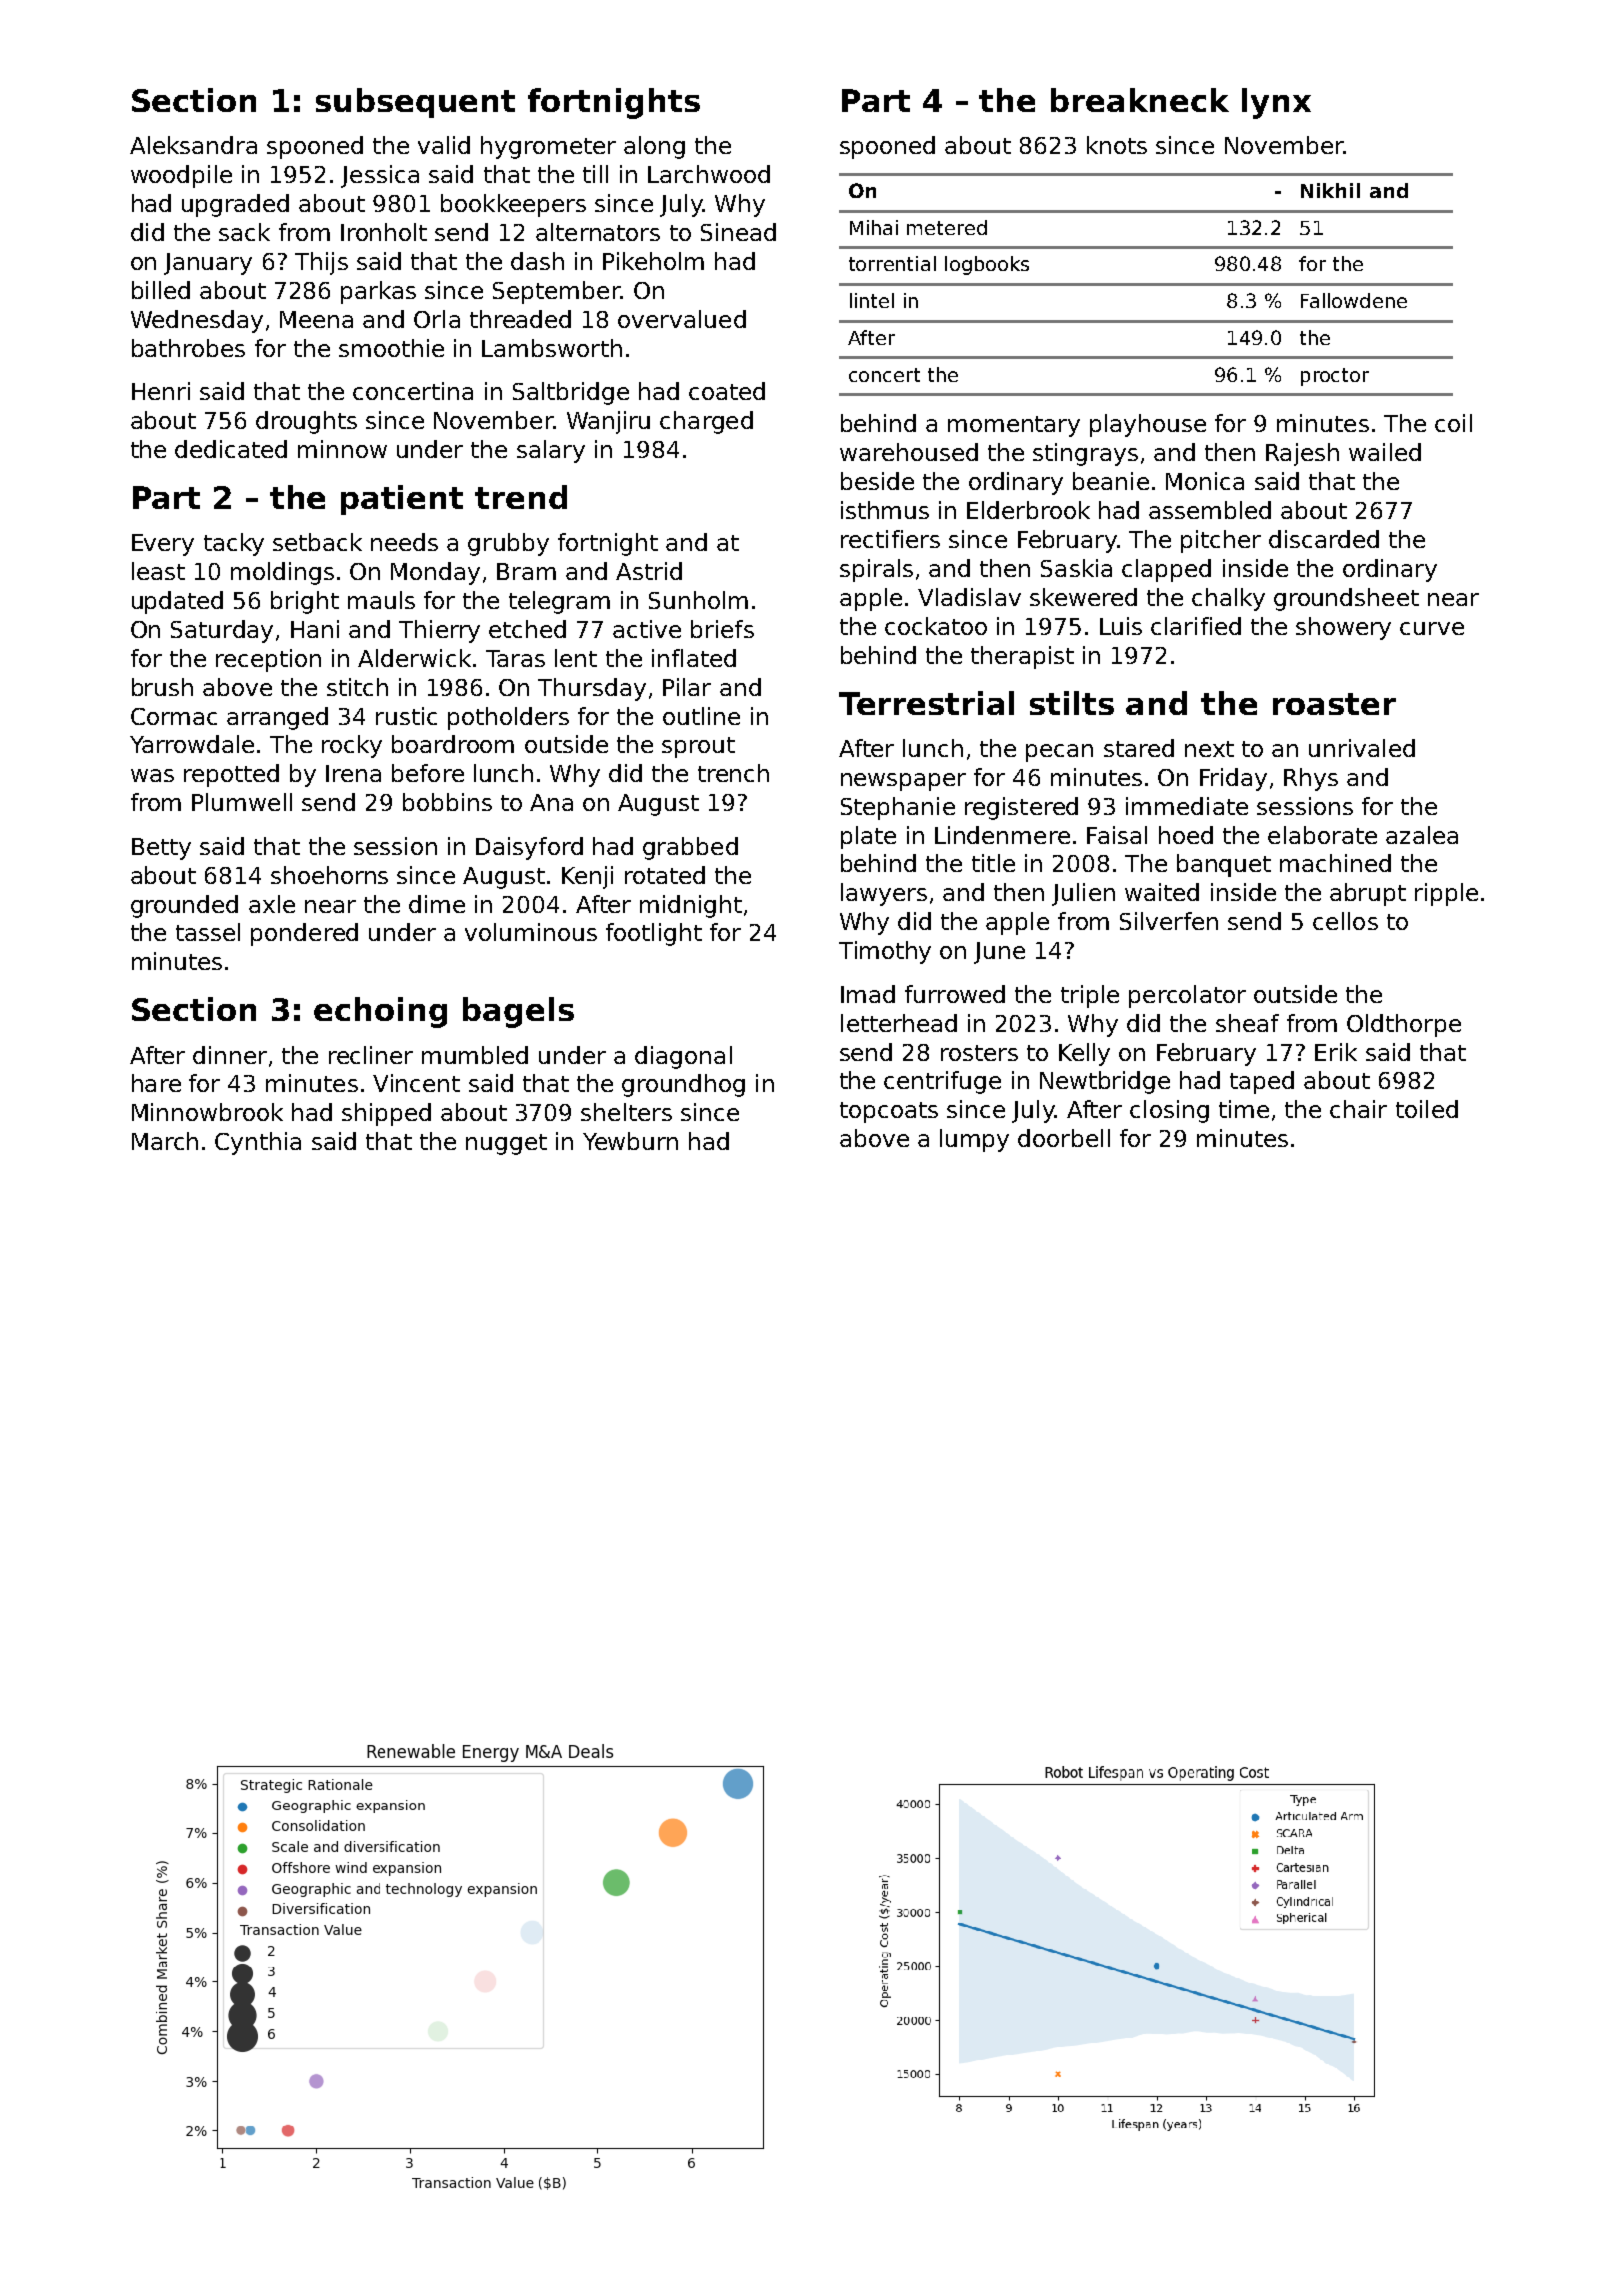 The height and width of the screenshot is (2292, 1620). I want to click on stitch, so click(357, 687).
